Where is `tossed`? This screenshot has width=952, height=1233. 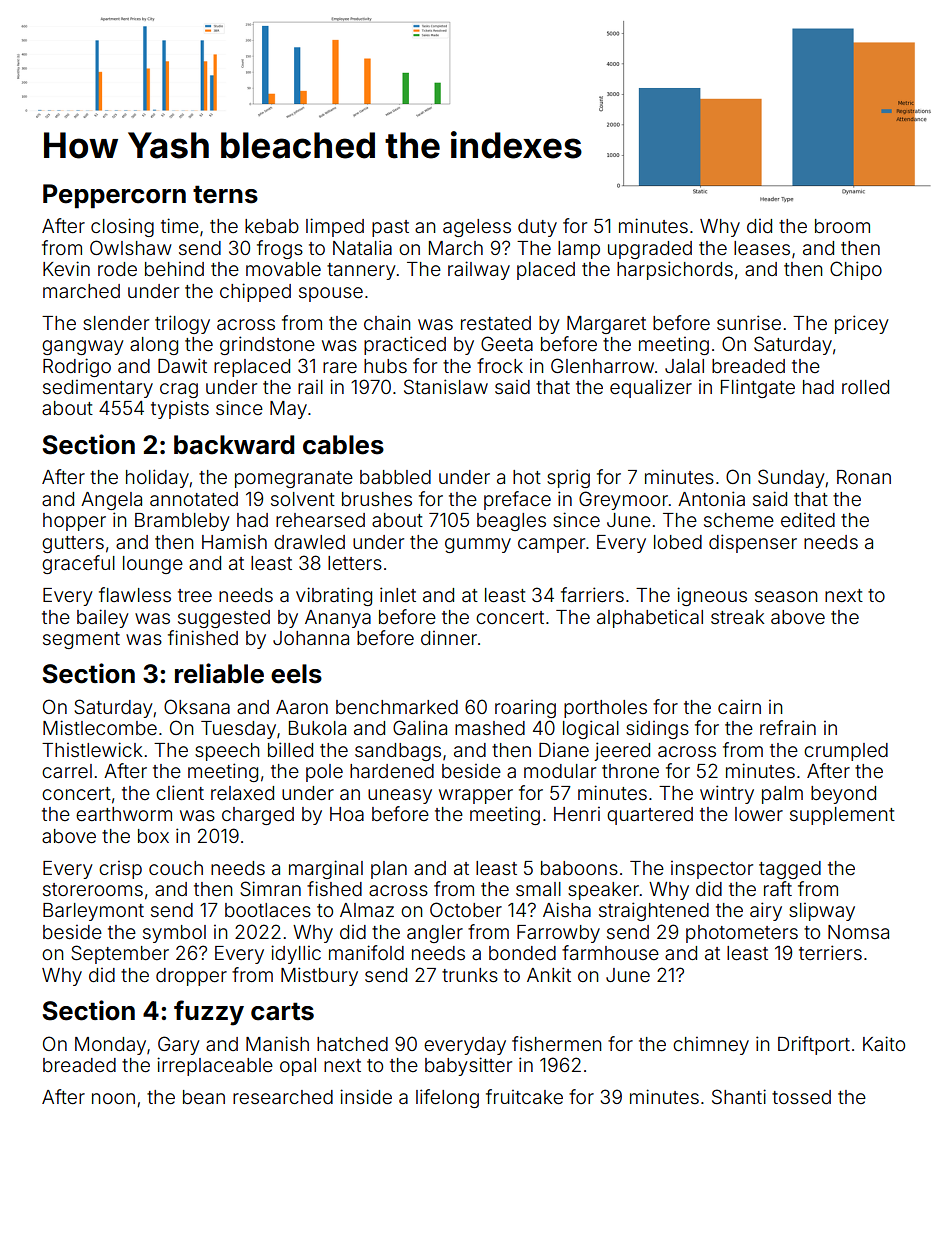
tossed is located at coordinates (801, 1097).
